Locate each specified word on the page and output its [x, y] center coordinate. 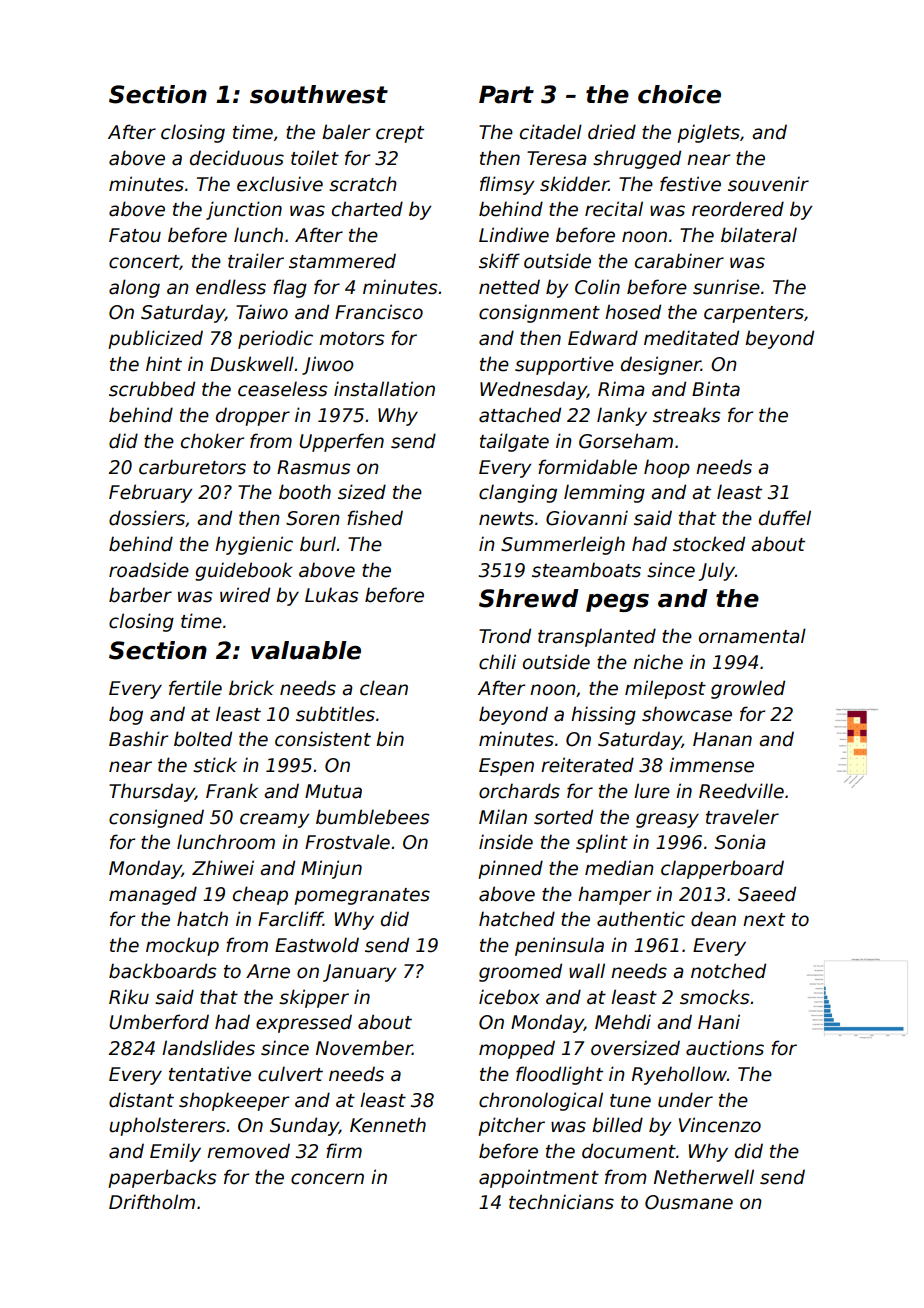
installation [384, 389]
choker [212, 441]
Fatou [135, 235]
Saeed [767, 894]
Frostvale [347, 842]
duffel [785, 518]
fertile [195, 688]
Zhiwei [223, 868]
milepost [665, 689]
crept [400, 134]
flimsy [507, 185]
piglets [708, 133]
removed [248, 1151]
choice [679, 94]
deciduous [237, 158]
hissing [603, 715]
